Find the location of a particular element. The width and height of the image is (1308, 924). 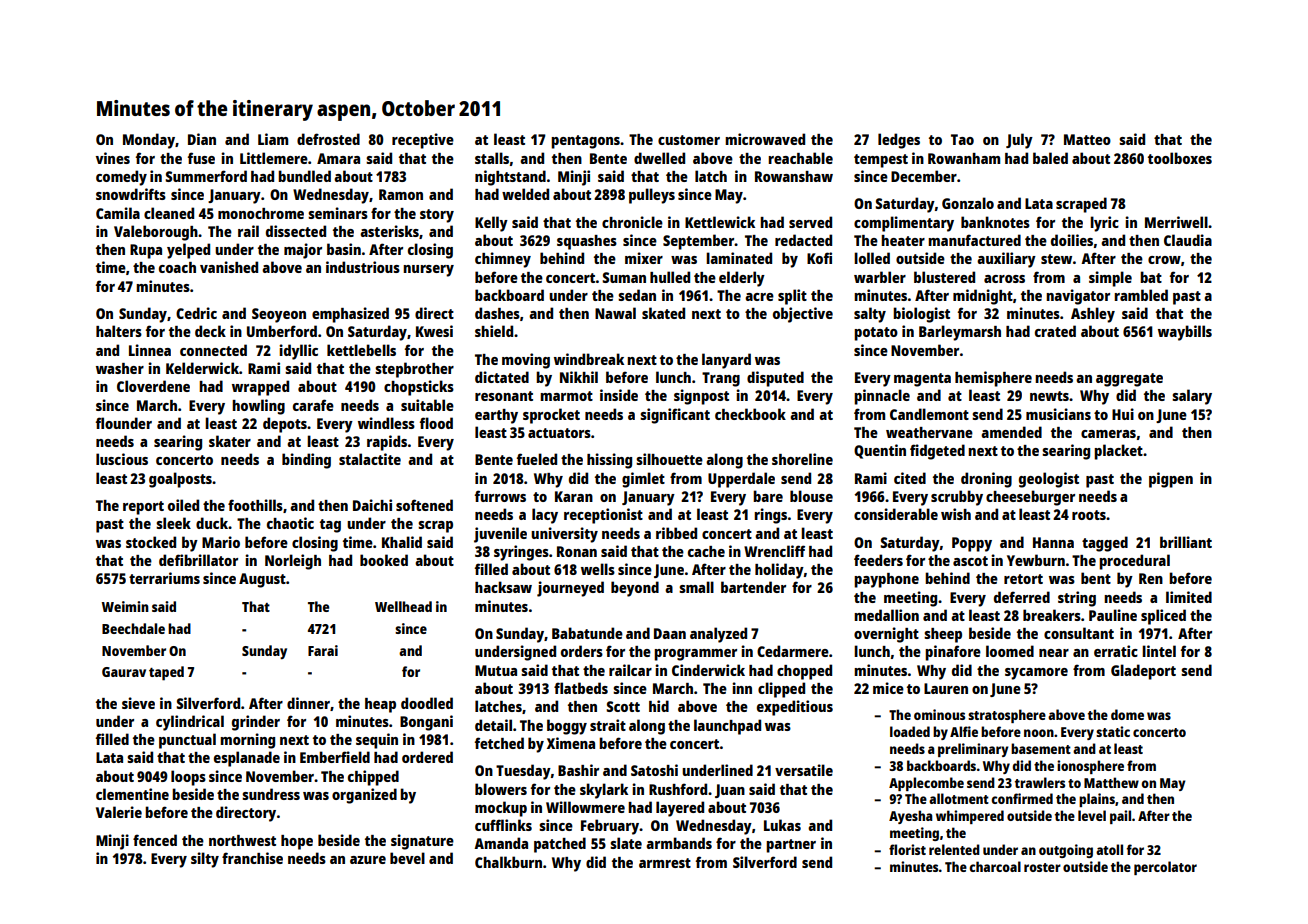

furrows is located at coordinates (500, 496).
